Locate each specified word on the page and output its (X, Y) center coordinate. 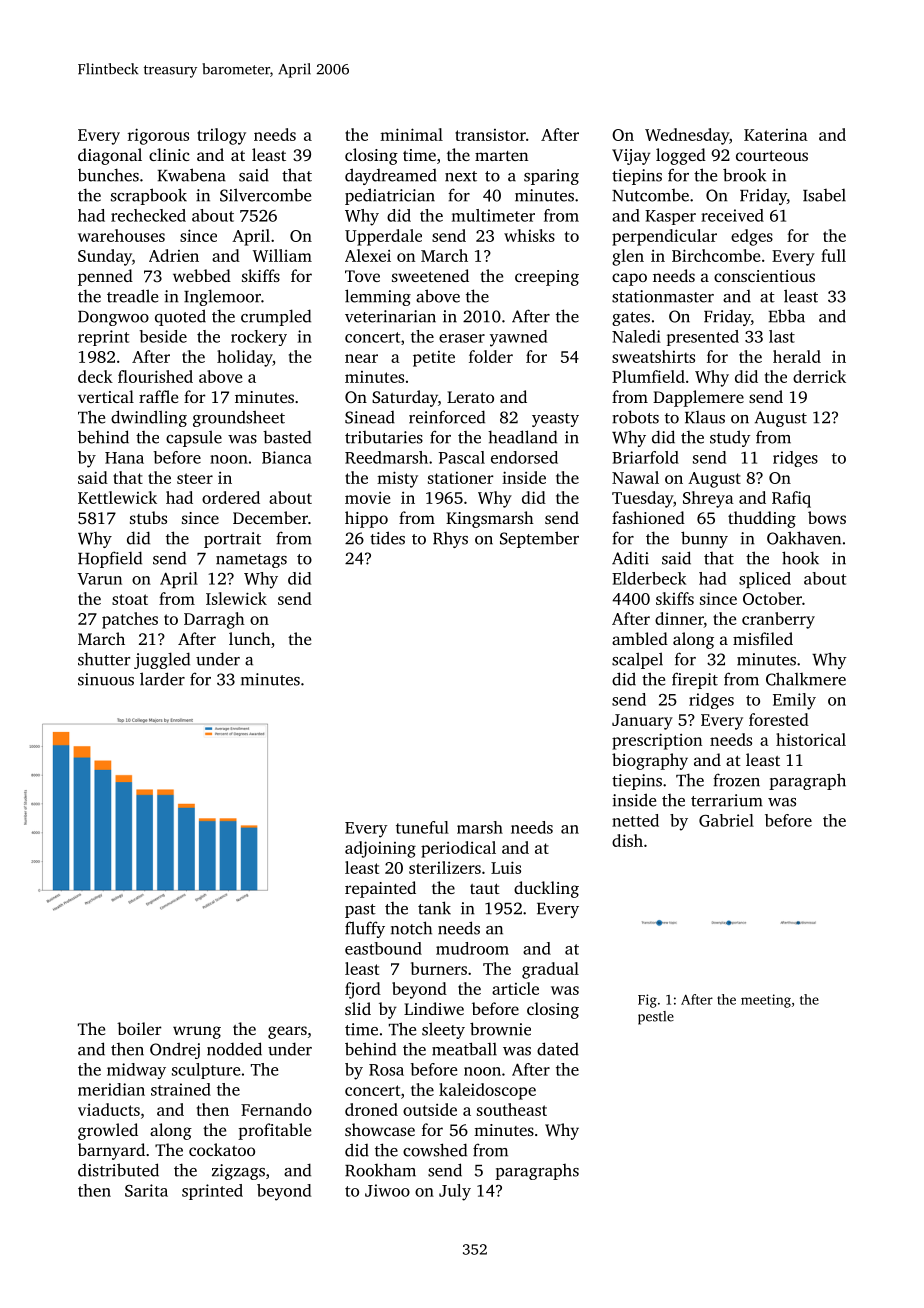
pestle (656, 1018)
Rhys (450, 540)
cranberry (778, 620)
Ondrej (175, 1050)
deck (95, 376)
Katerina (776, 135)
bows (827, 517)
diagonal (110, 156)
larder (162, 679)
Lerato (470, 397)
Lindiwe (434, 1008)
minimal (411, 134)
